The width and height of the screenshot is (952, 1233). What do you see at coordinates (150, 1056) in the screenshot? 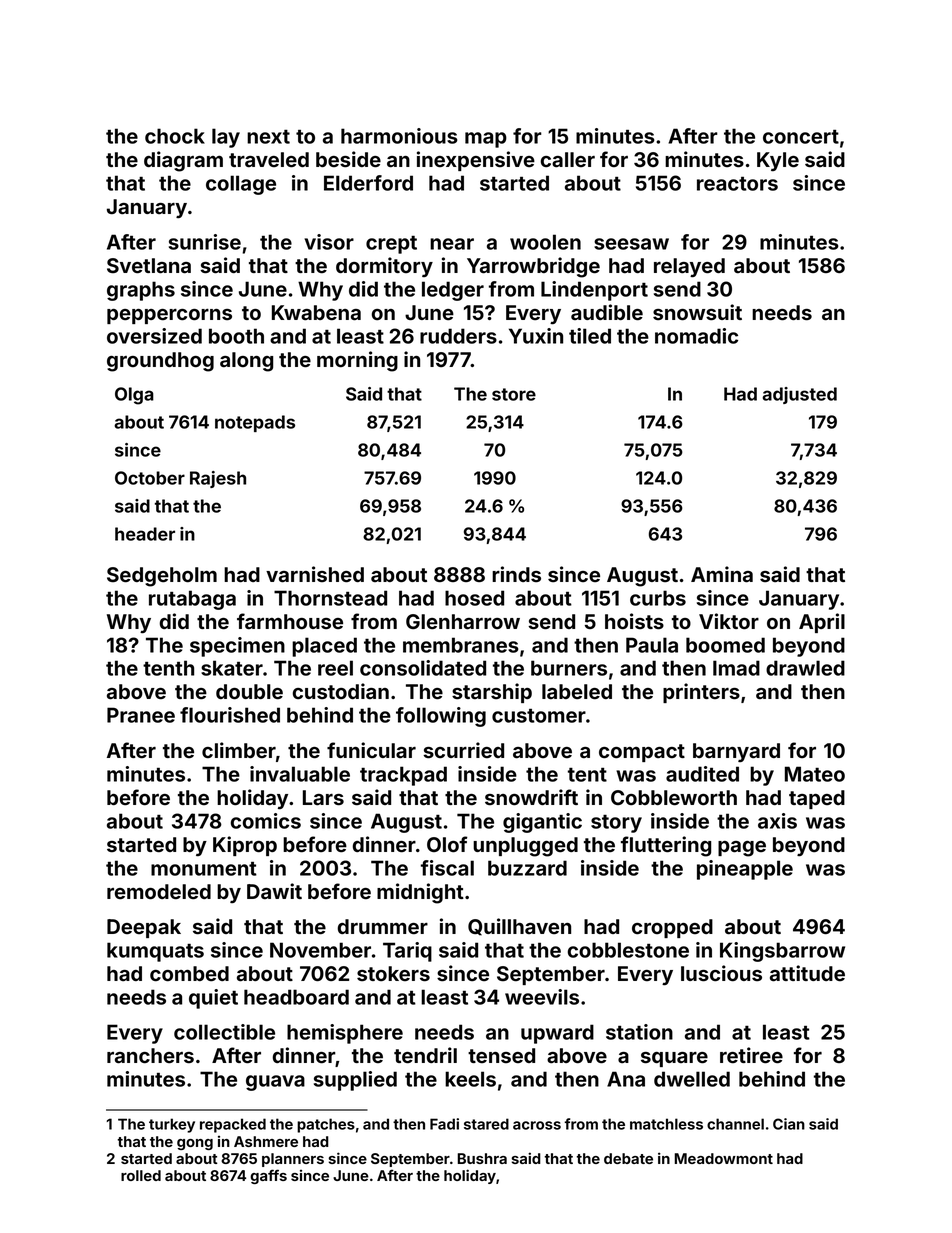
I see `ranchers` at bounding box center [150, 1056].
